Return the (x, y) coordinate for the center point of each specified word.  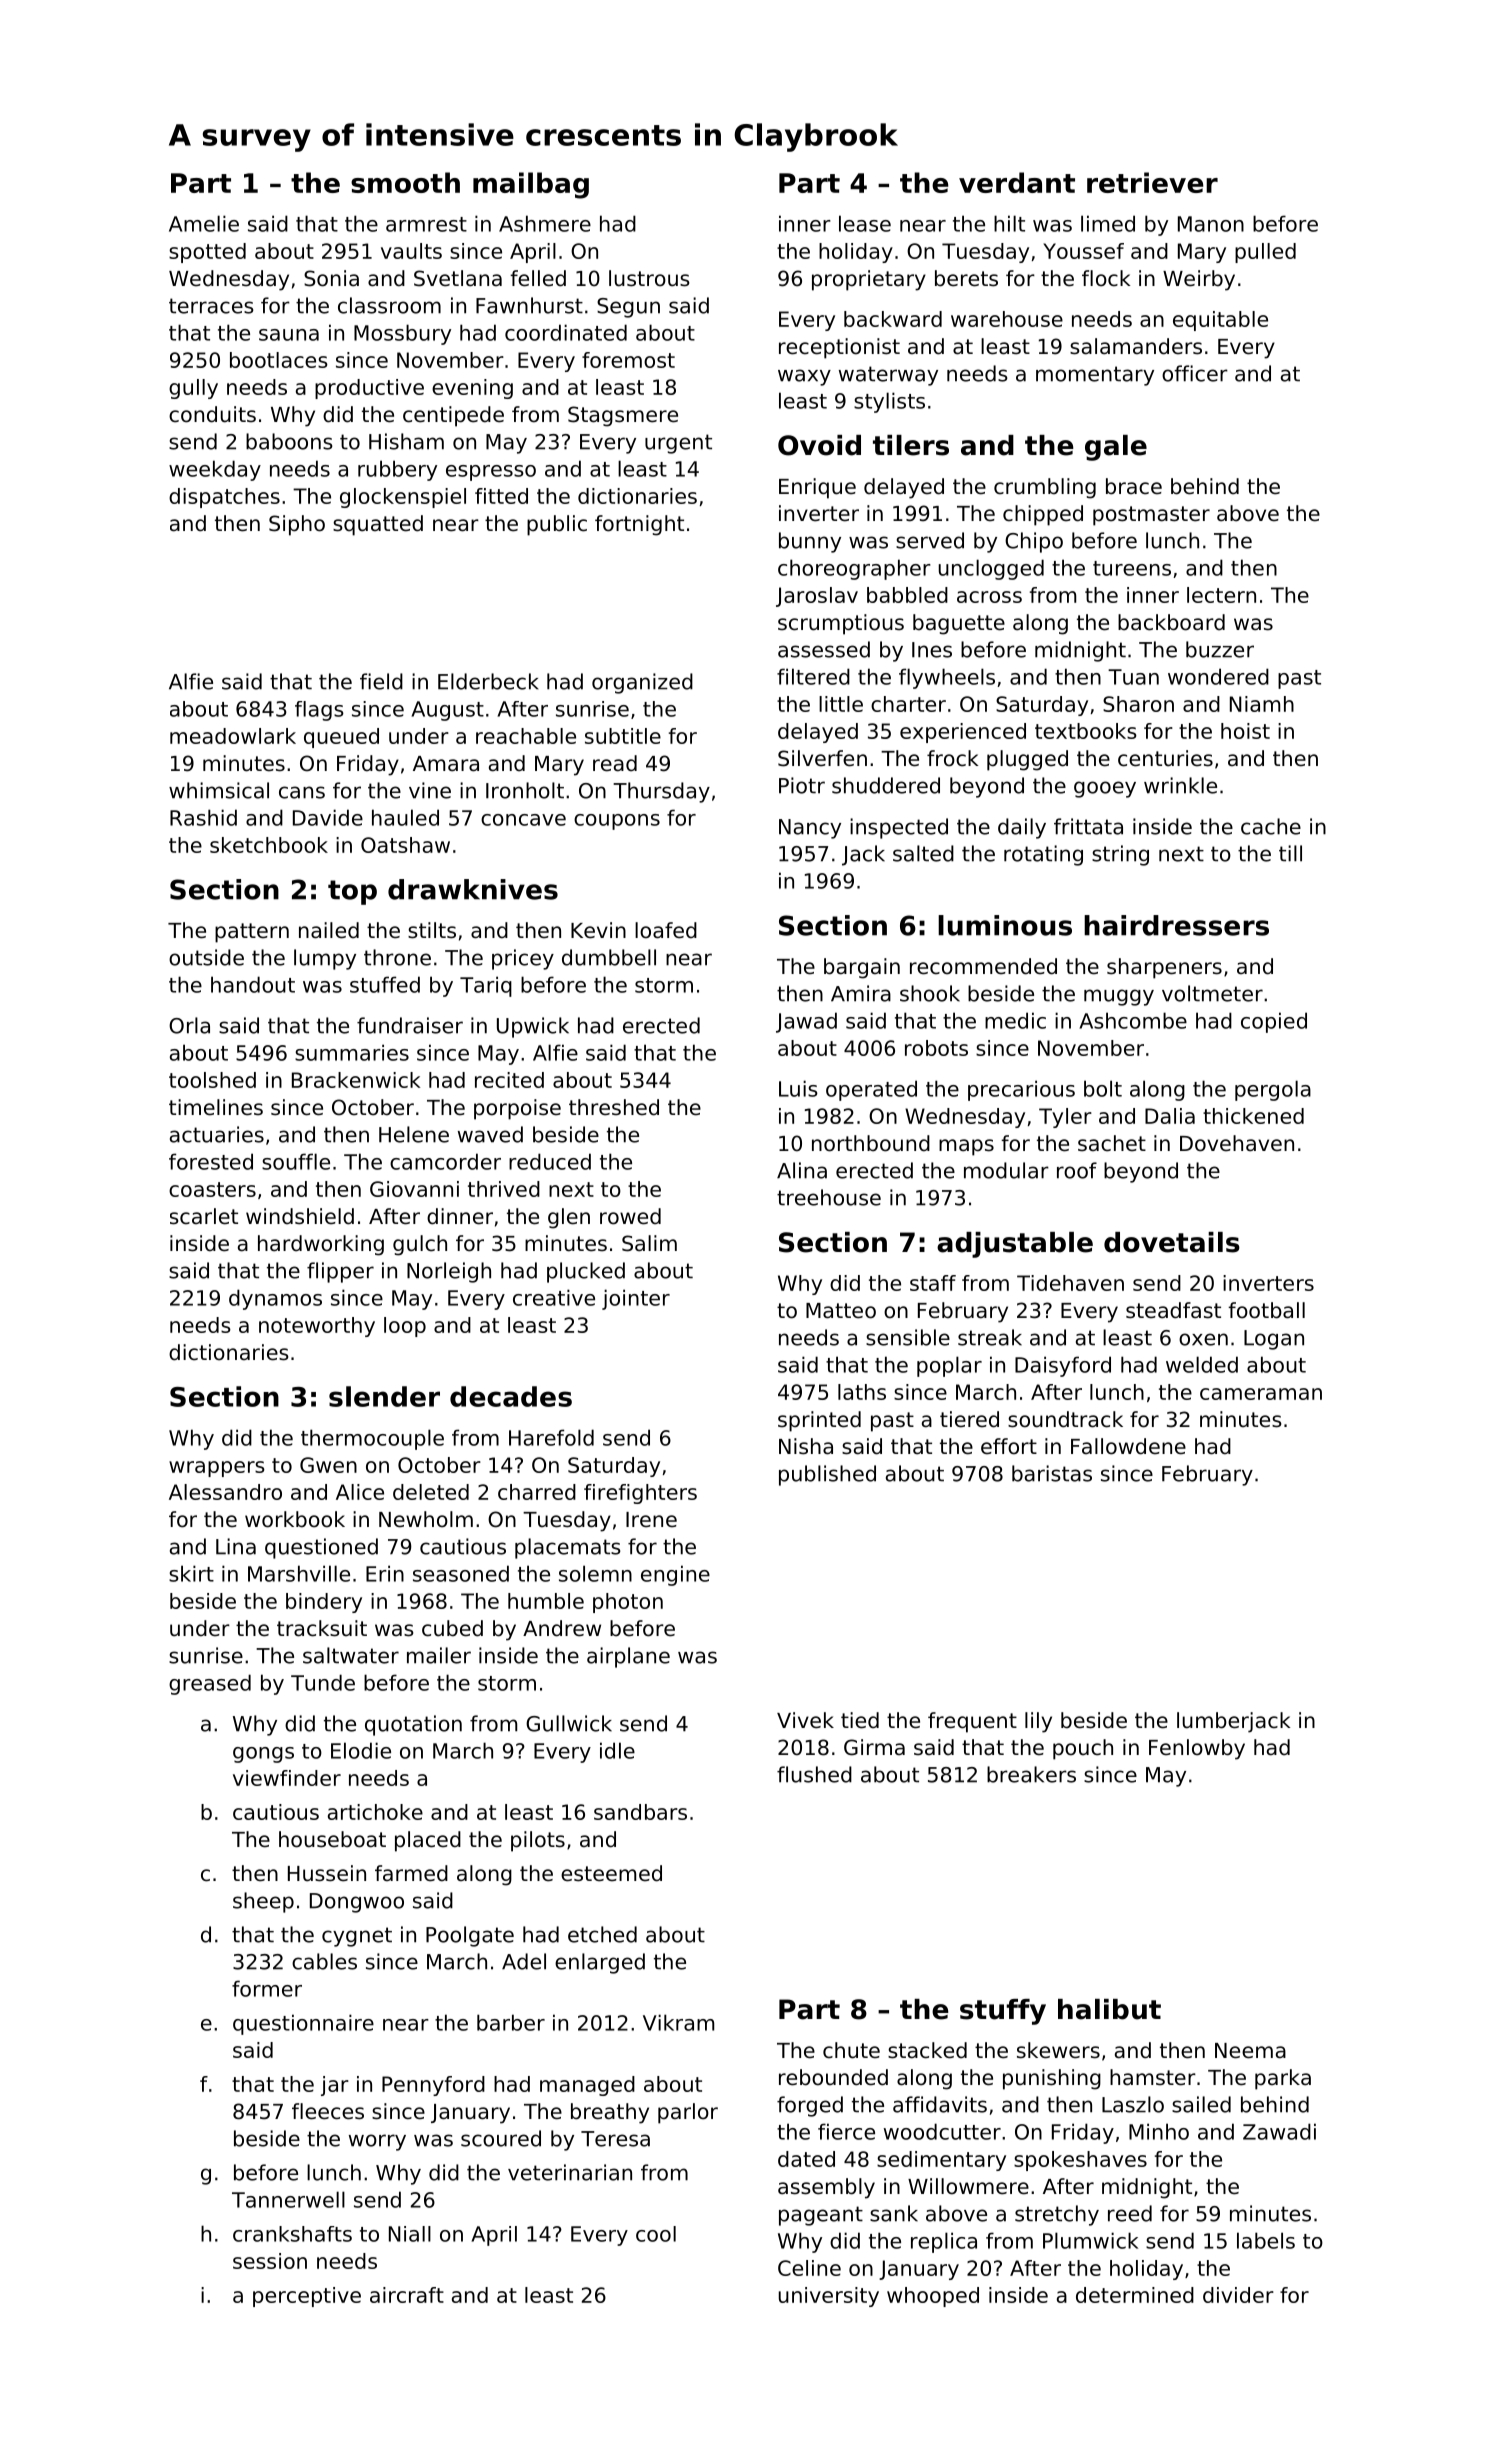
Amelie (204, 223)
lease (865, 223)
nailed (329, 930)
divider (1238, 2295)
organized (642, 683)
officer (1195, 373)
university (829, 2297)
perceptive (307, 2297)
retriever (1152, 182)
